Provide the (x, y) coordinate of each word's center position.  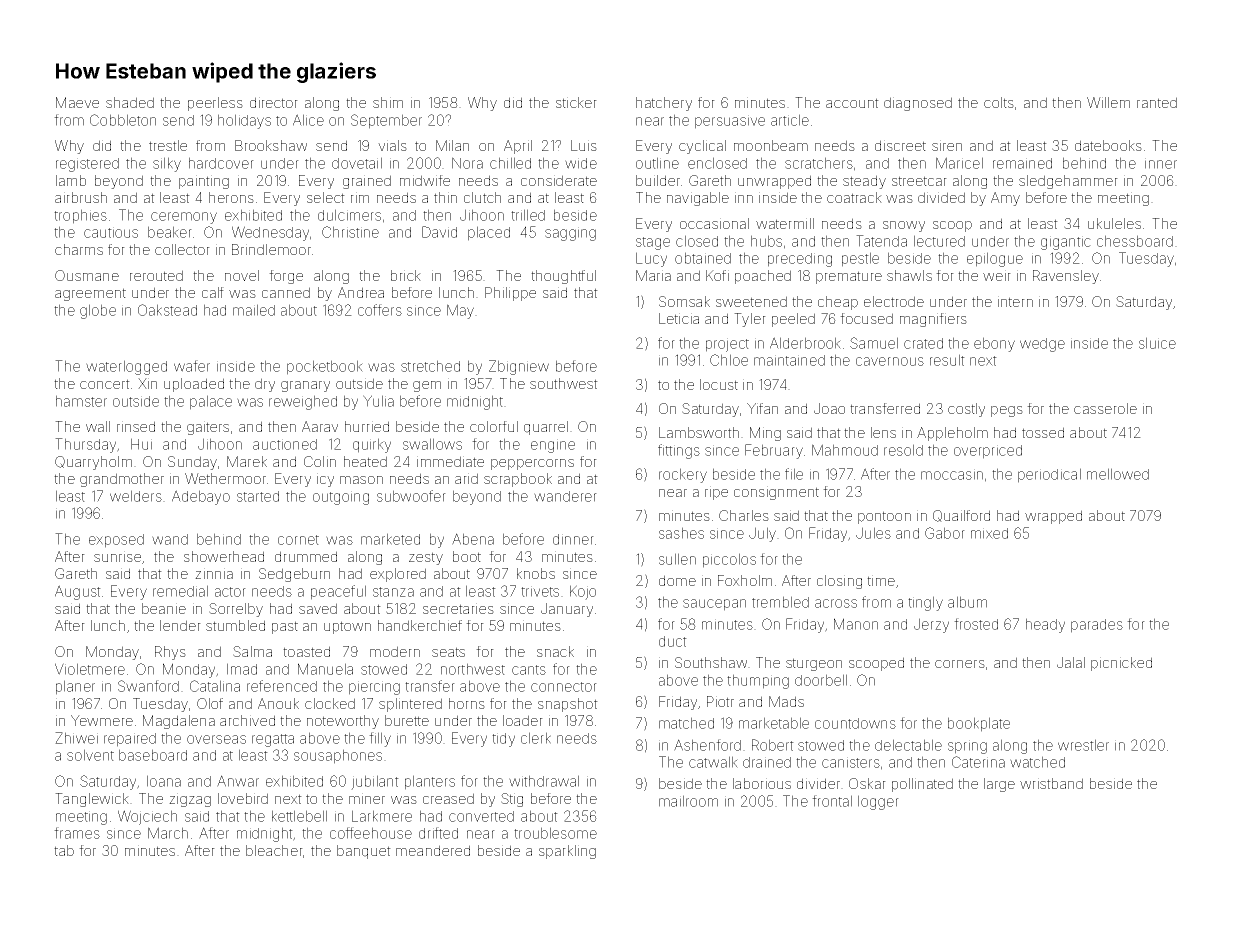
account (852, 103)
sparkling (567, 852)
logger (878, 802)
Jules (873, 533)
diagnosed (918, 104)
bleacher (274, 850)
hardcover (221, 163)
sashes (681, 533)
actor (230, 592)
